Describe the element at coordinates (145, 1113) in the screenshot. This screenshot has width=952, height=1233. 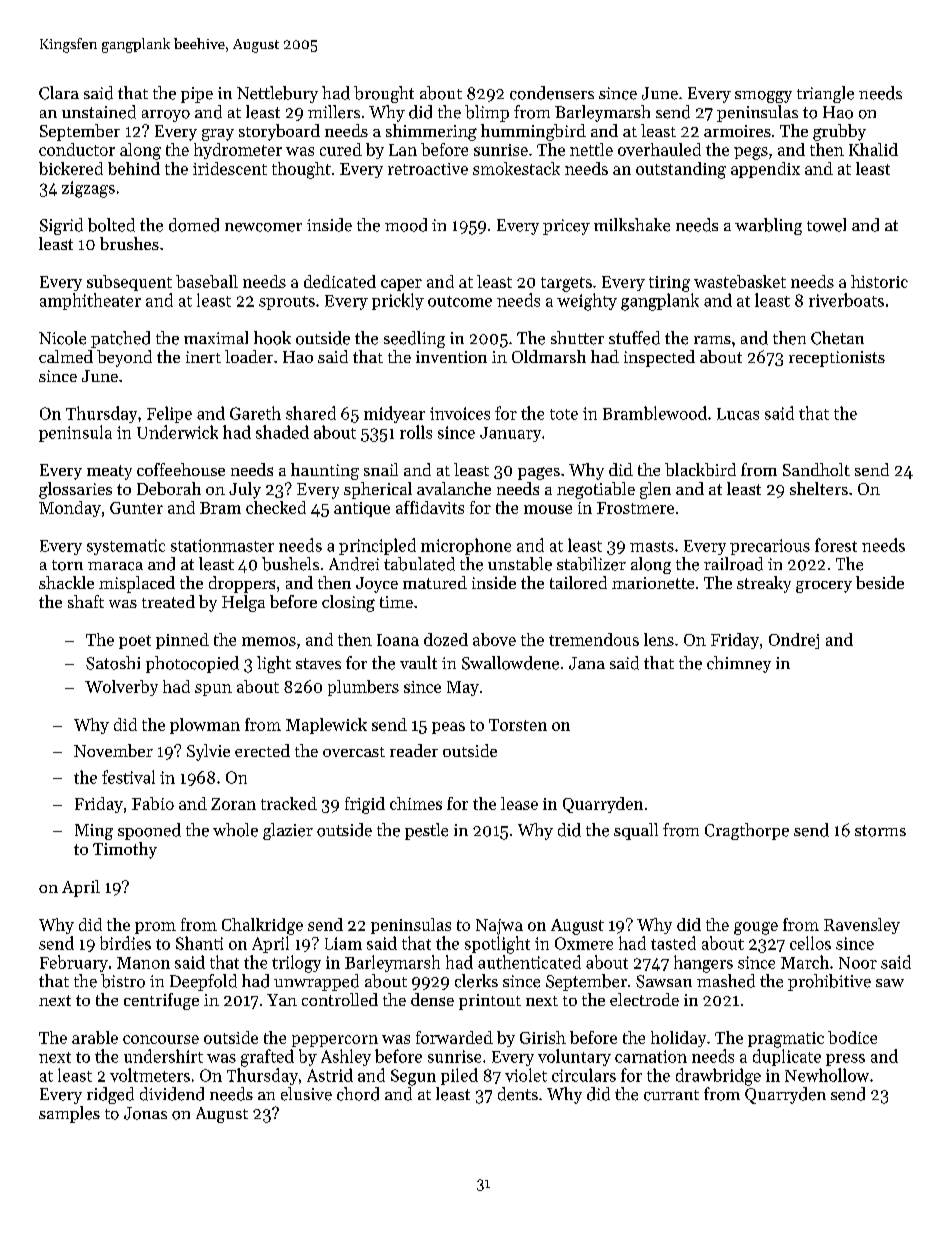
I see `Jonas` at that location.
